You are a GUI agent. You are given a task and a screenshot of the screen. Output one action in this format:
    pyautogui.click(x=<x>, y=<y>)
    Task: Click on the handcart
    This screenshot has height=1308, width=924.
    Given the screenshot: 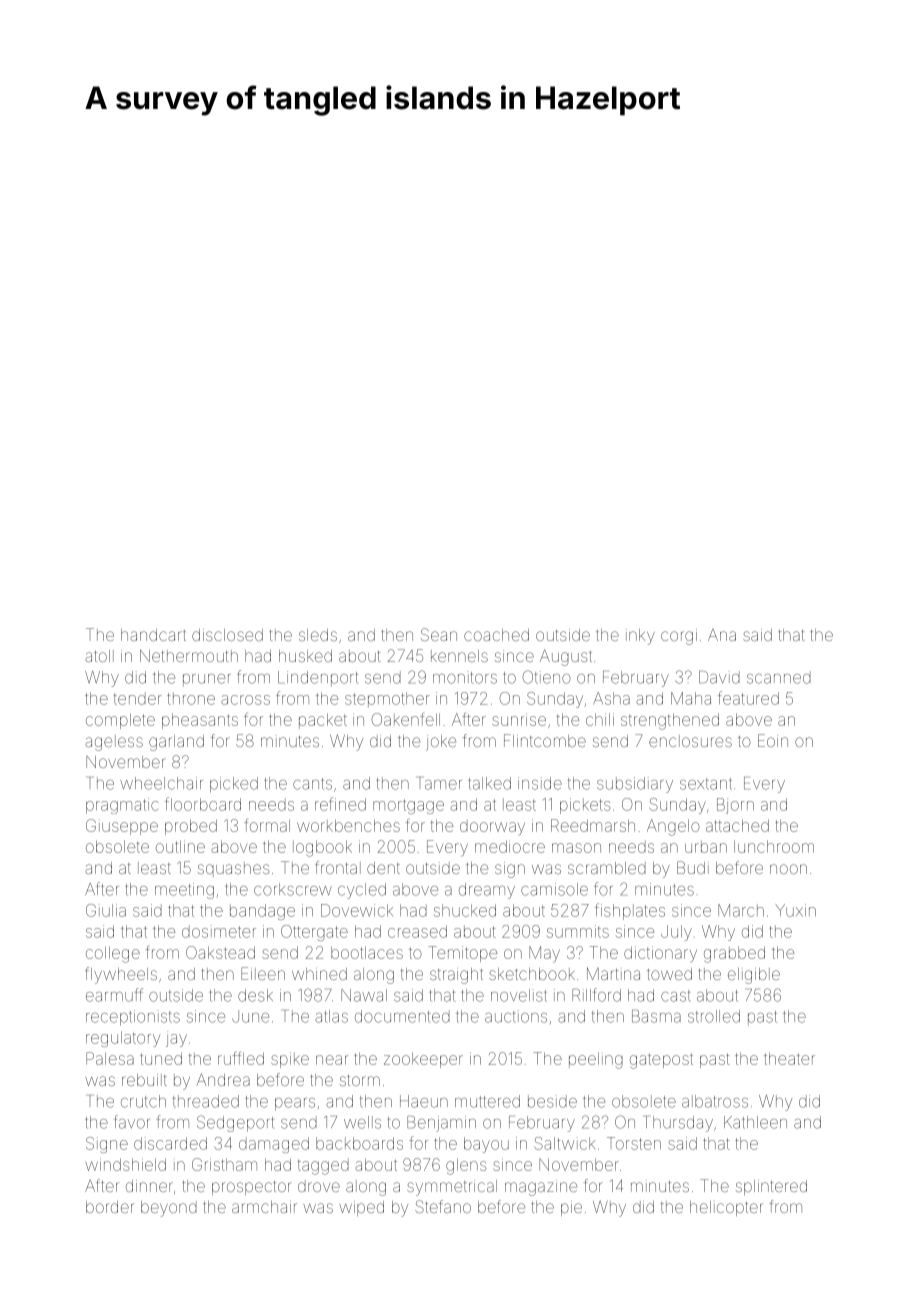 What is the action you would take?
    pyautogui.click(x=153, y=635)
